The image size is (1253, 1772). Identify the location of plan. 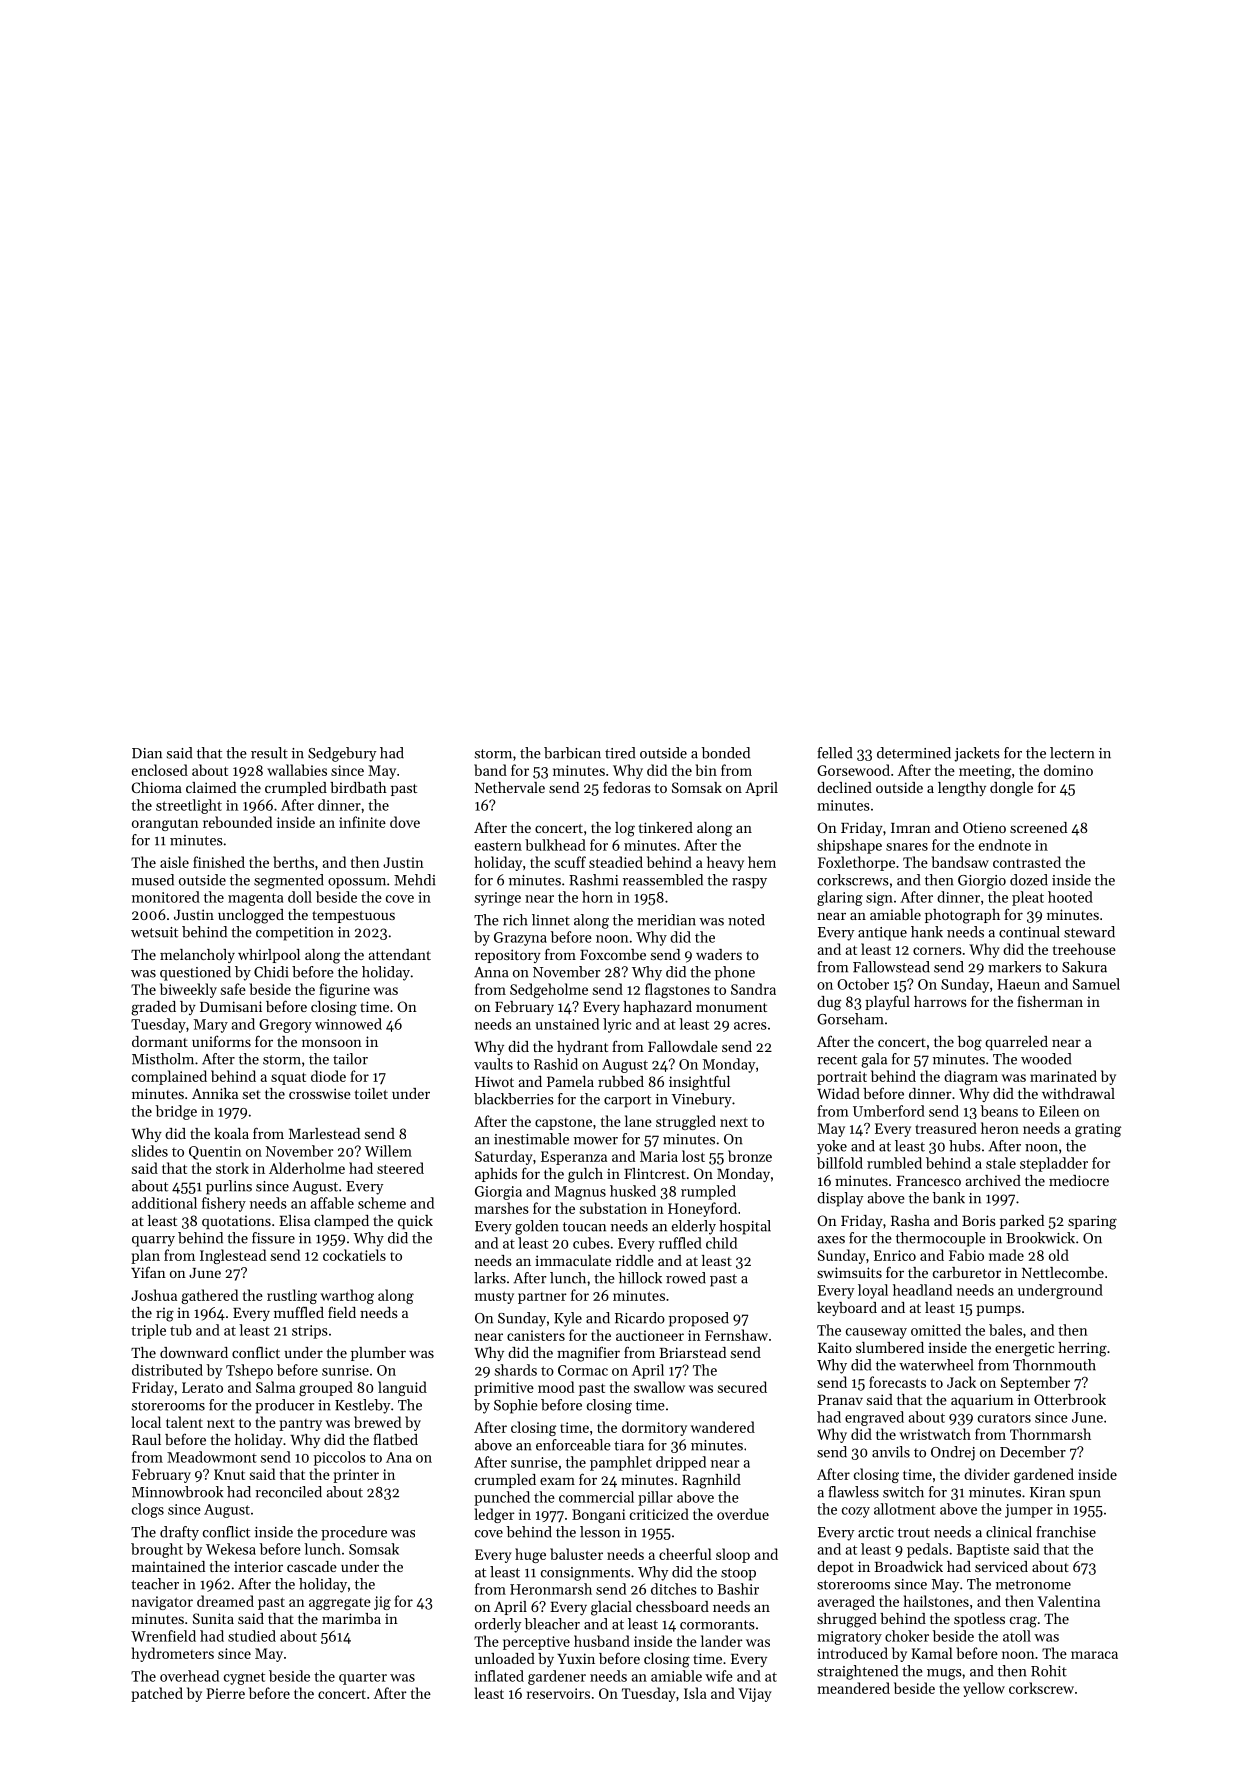
(145, 1256).
